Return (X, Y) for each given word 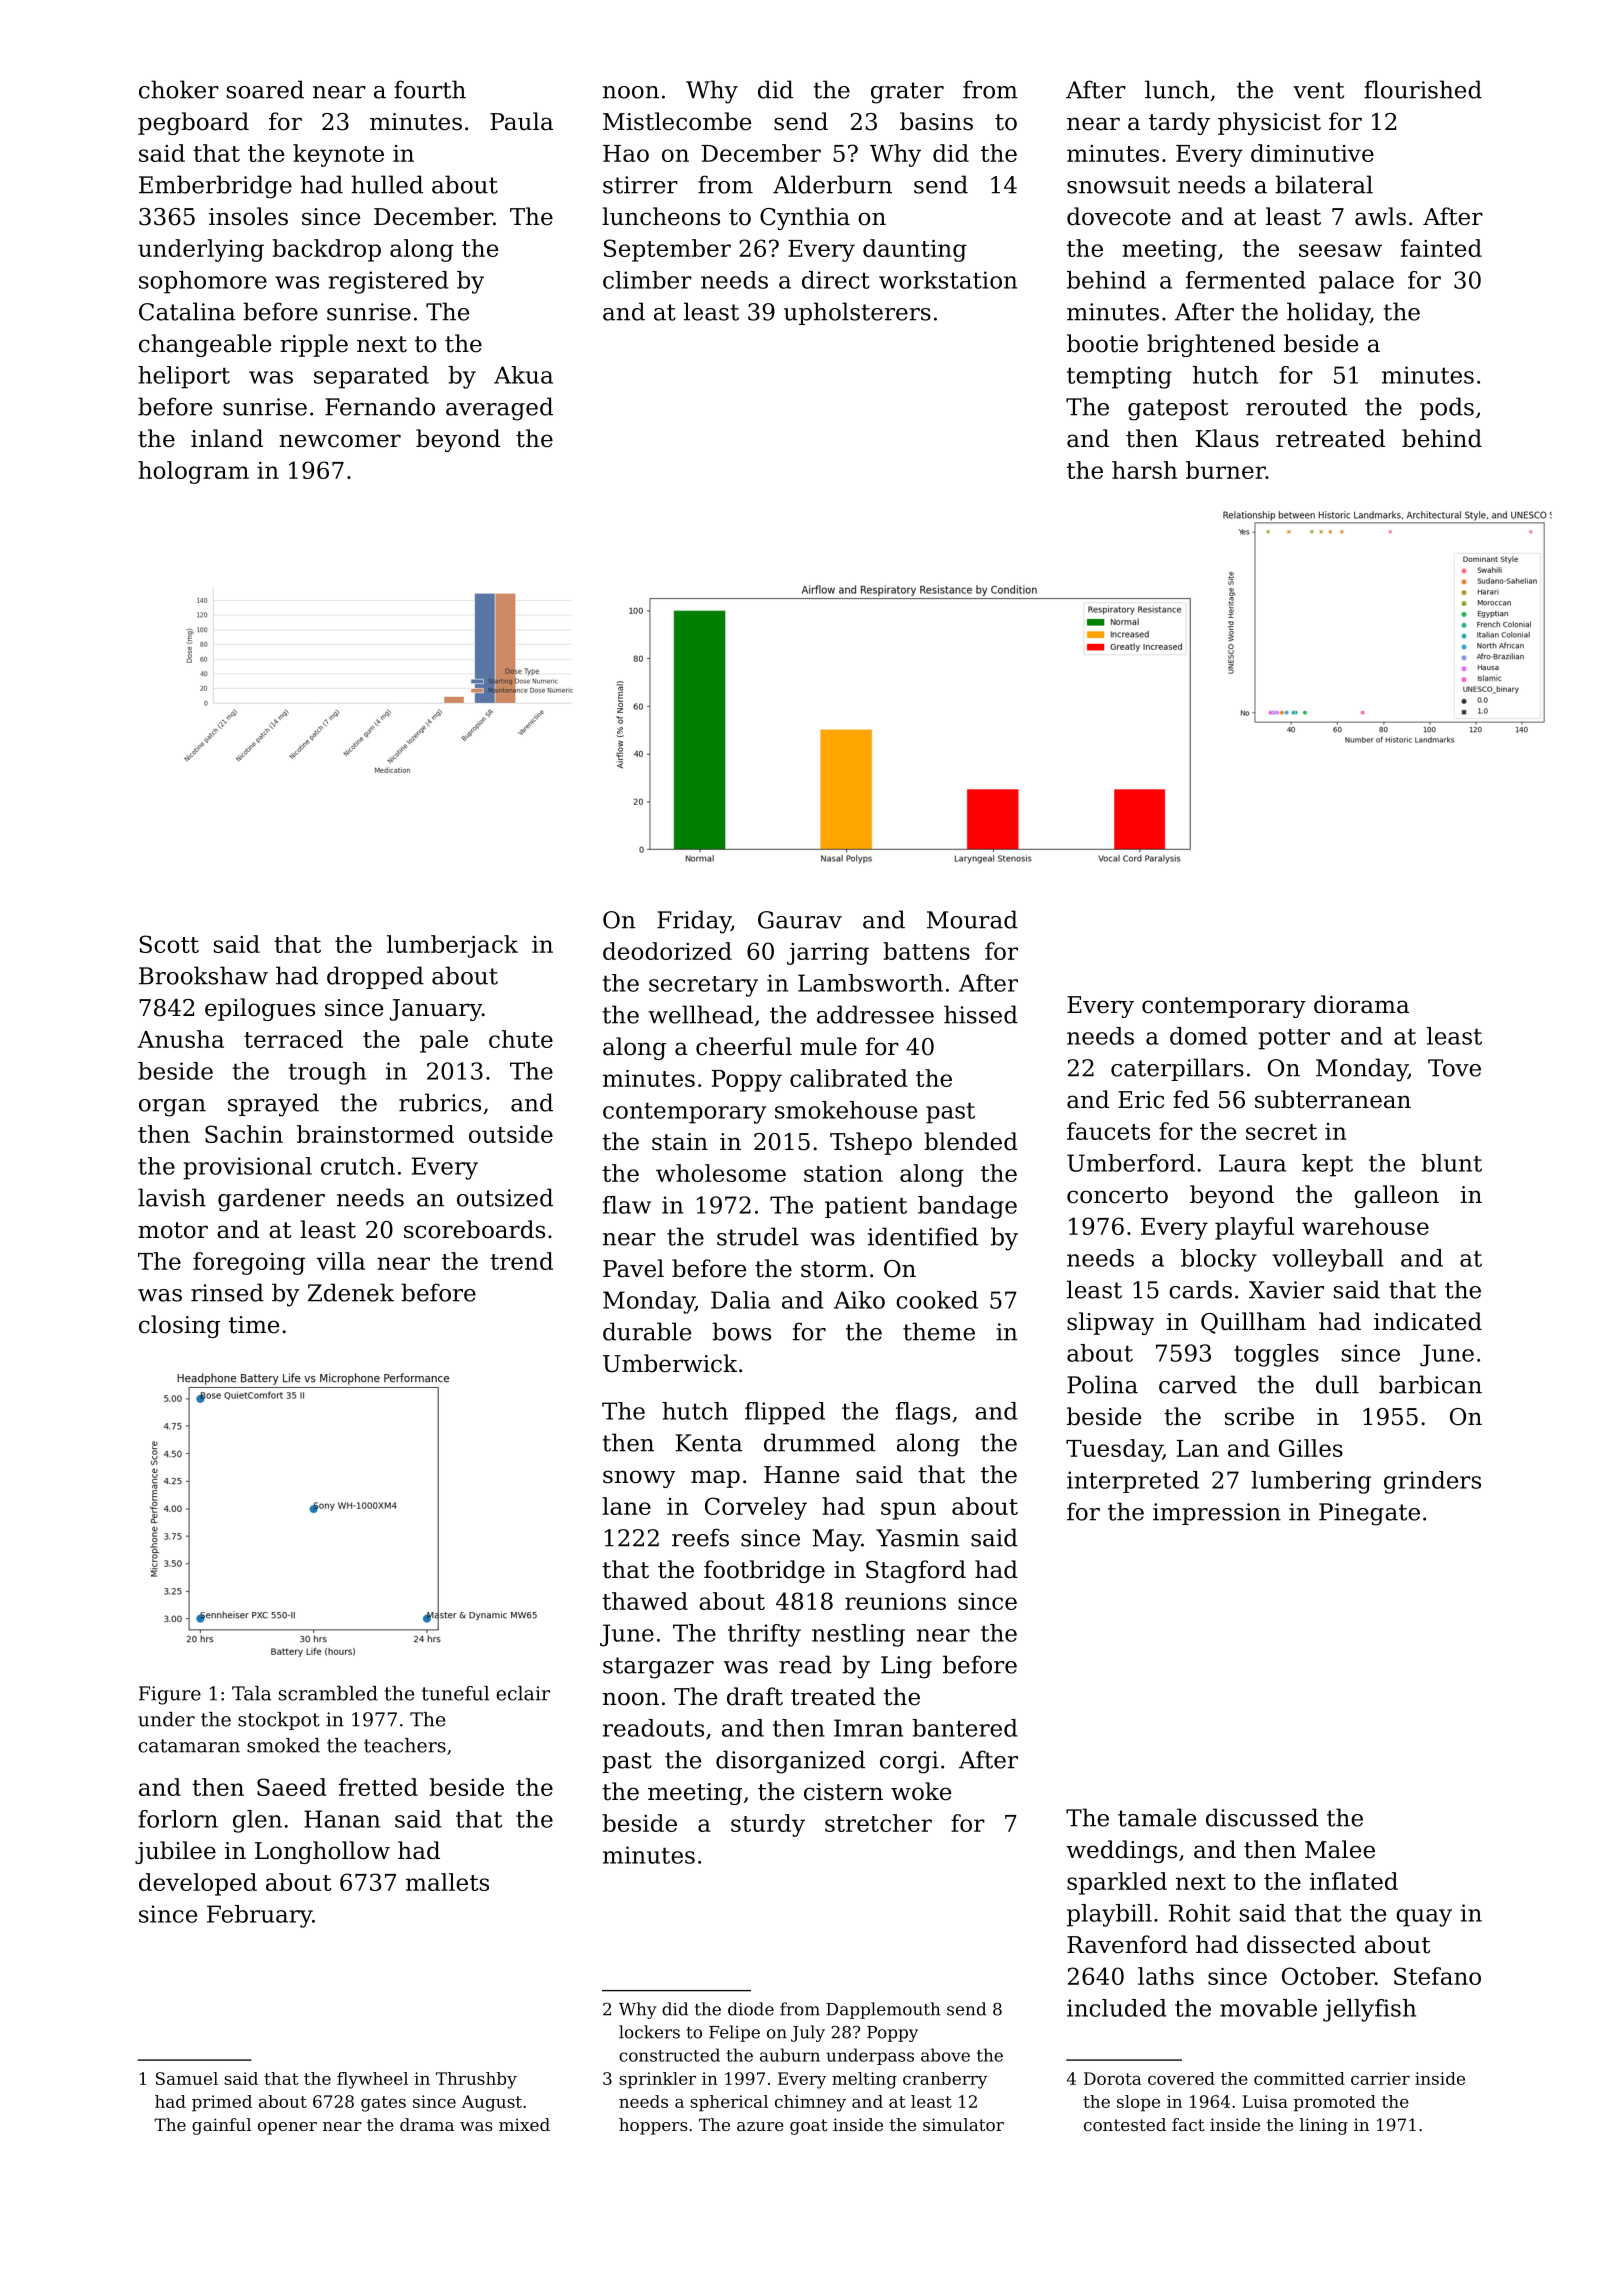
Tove (1454, 1068)
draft (755, 1696)
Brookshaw (203, 975)
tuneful (455, 1693)
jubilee (175, 1852)
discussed (1262, 1817)
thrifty (764, 1635)
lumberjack (452, 946)
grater (907, 93)
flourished (1423, 89)
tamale (1157, 1817)
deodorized (667, 951)
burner (1226, 470)
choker (179, 89)
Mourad (972, 919)
